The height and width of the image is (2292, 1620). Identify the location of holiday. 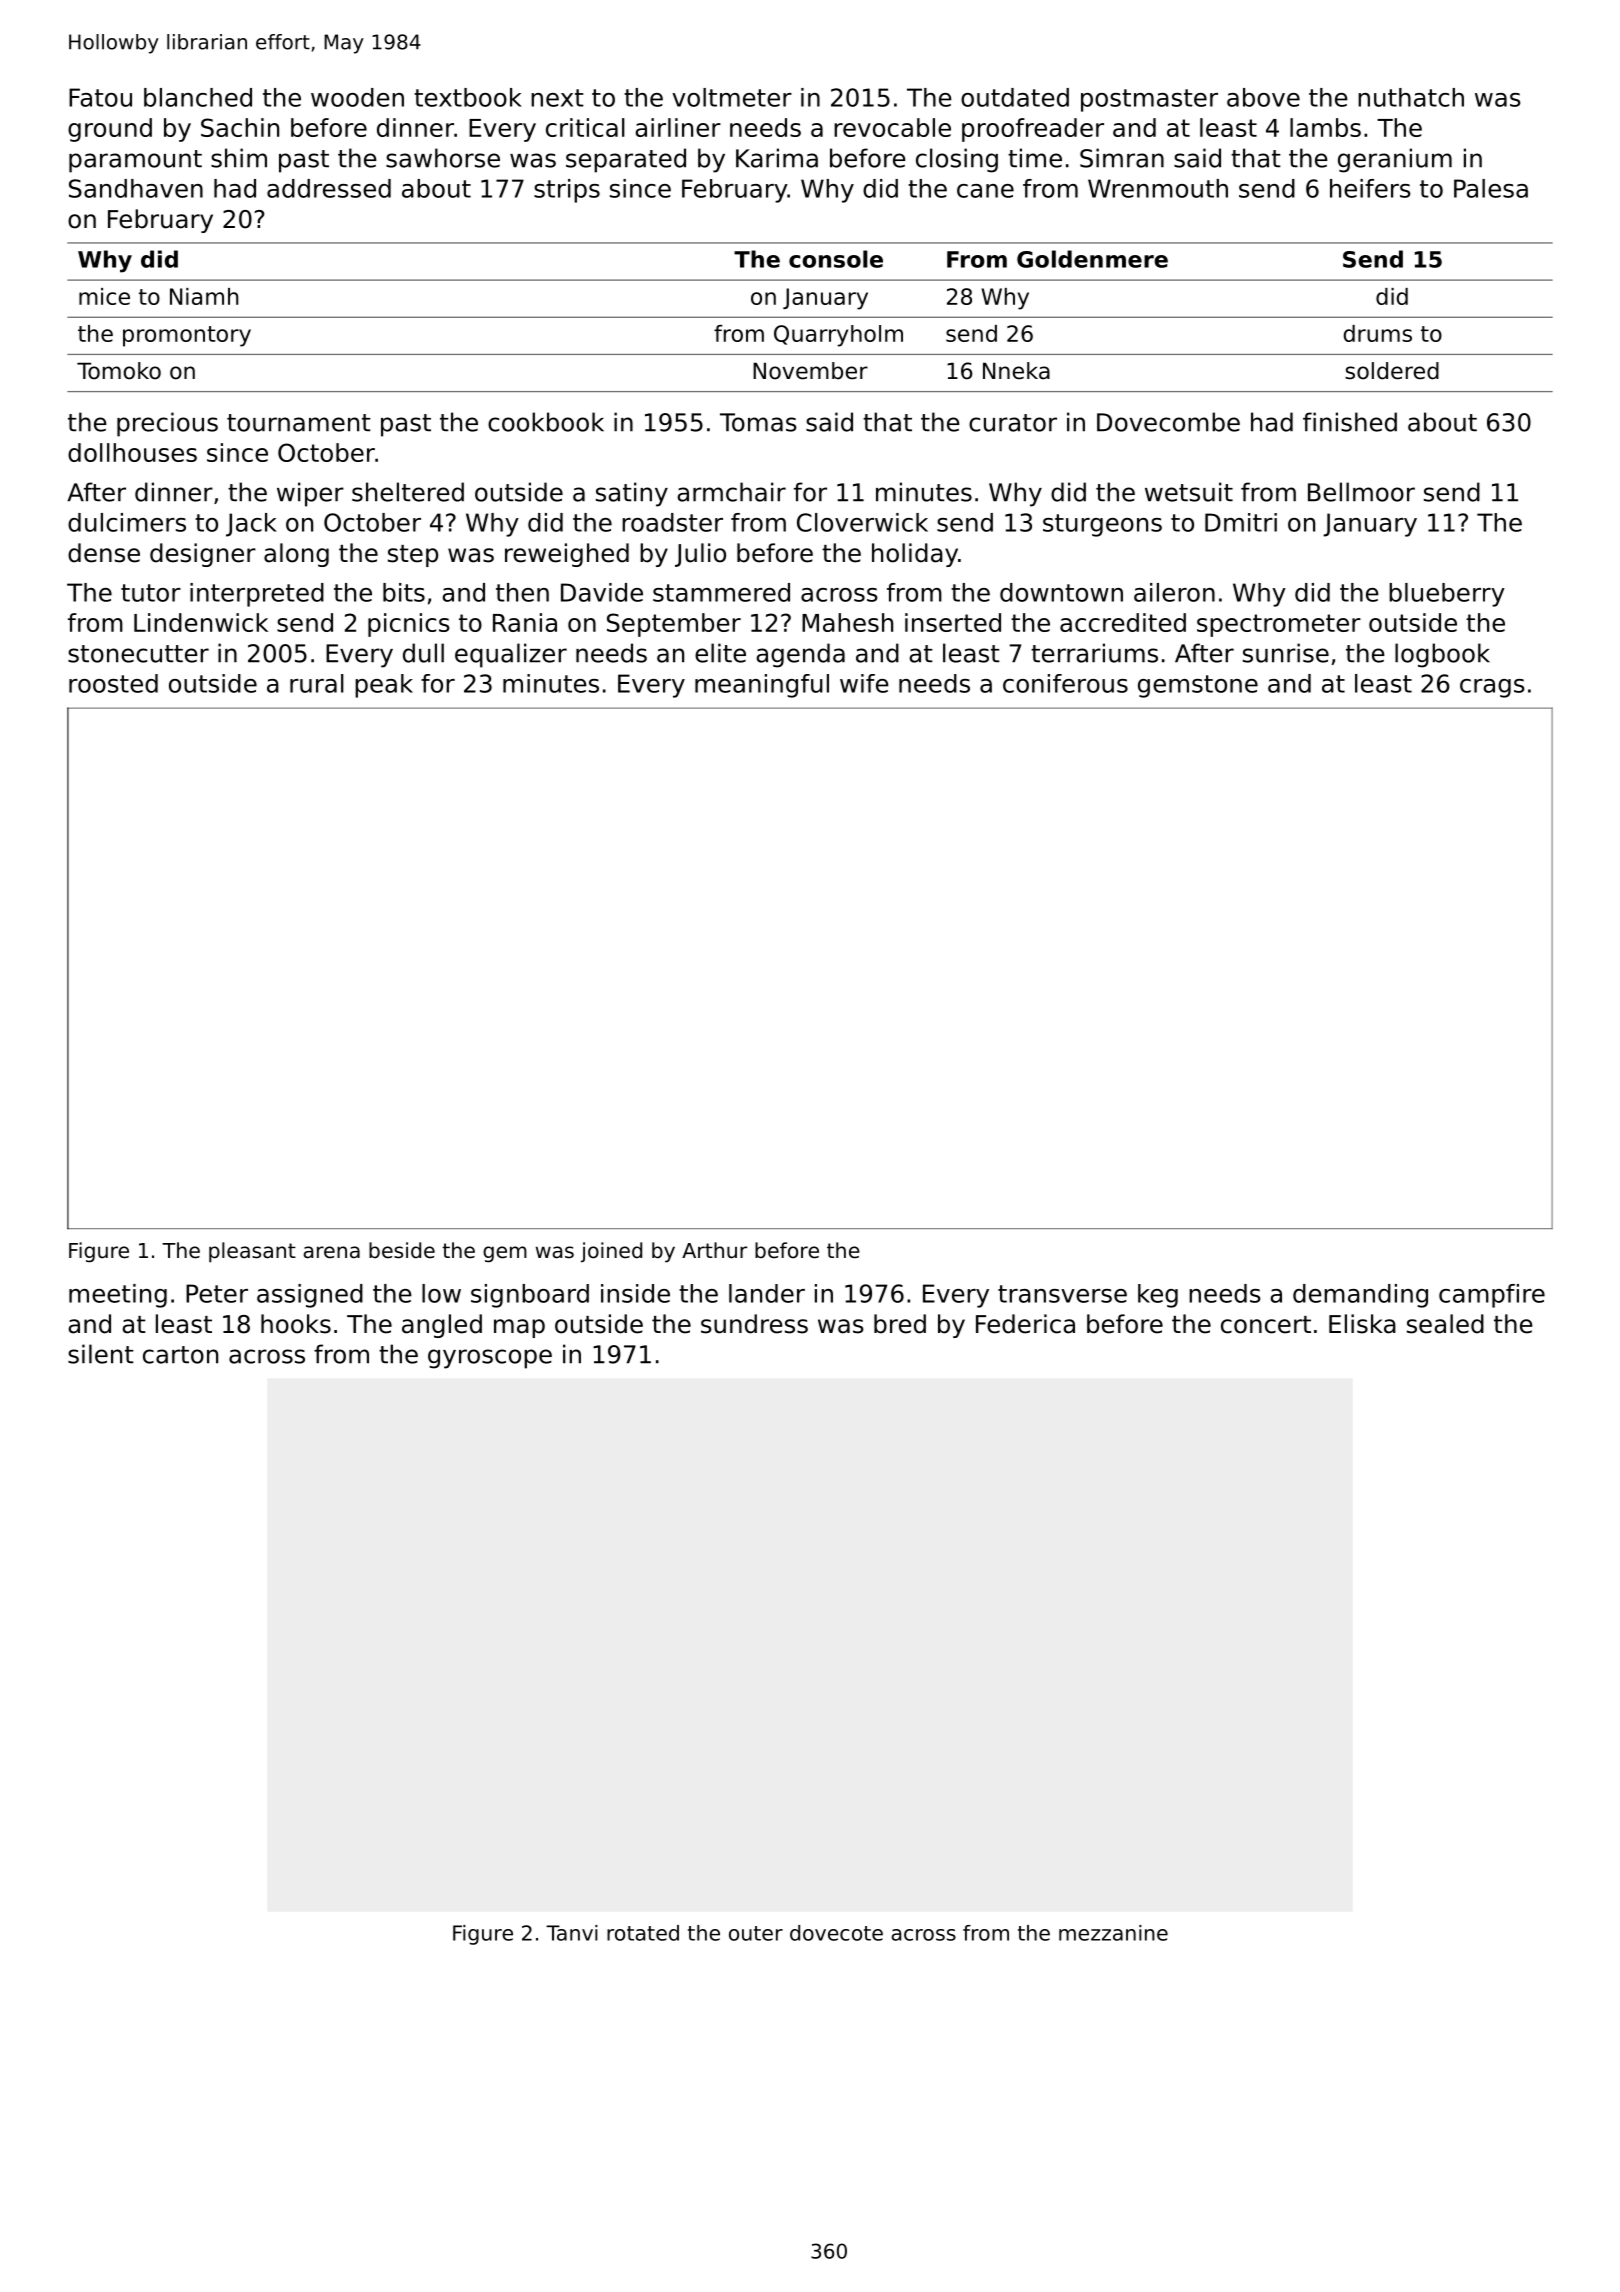
(915, 555).
